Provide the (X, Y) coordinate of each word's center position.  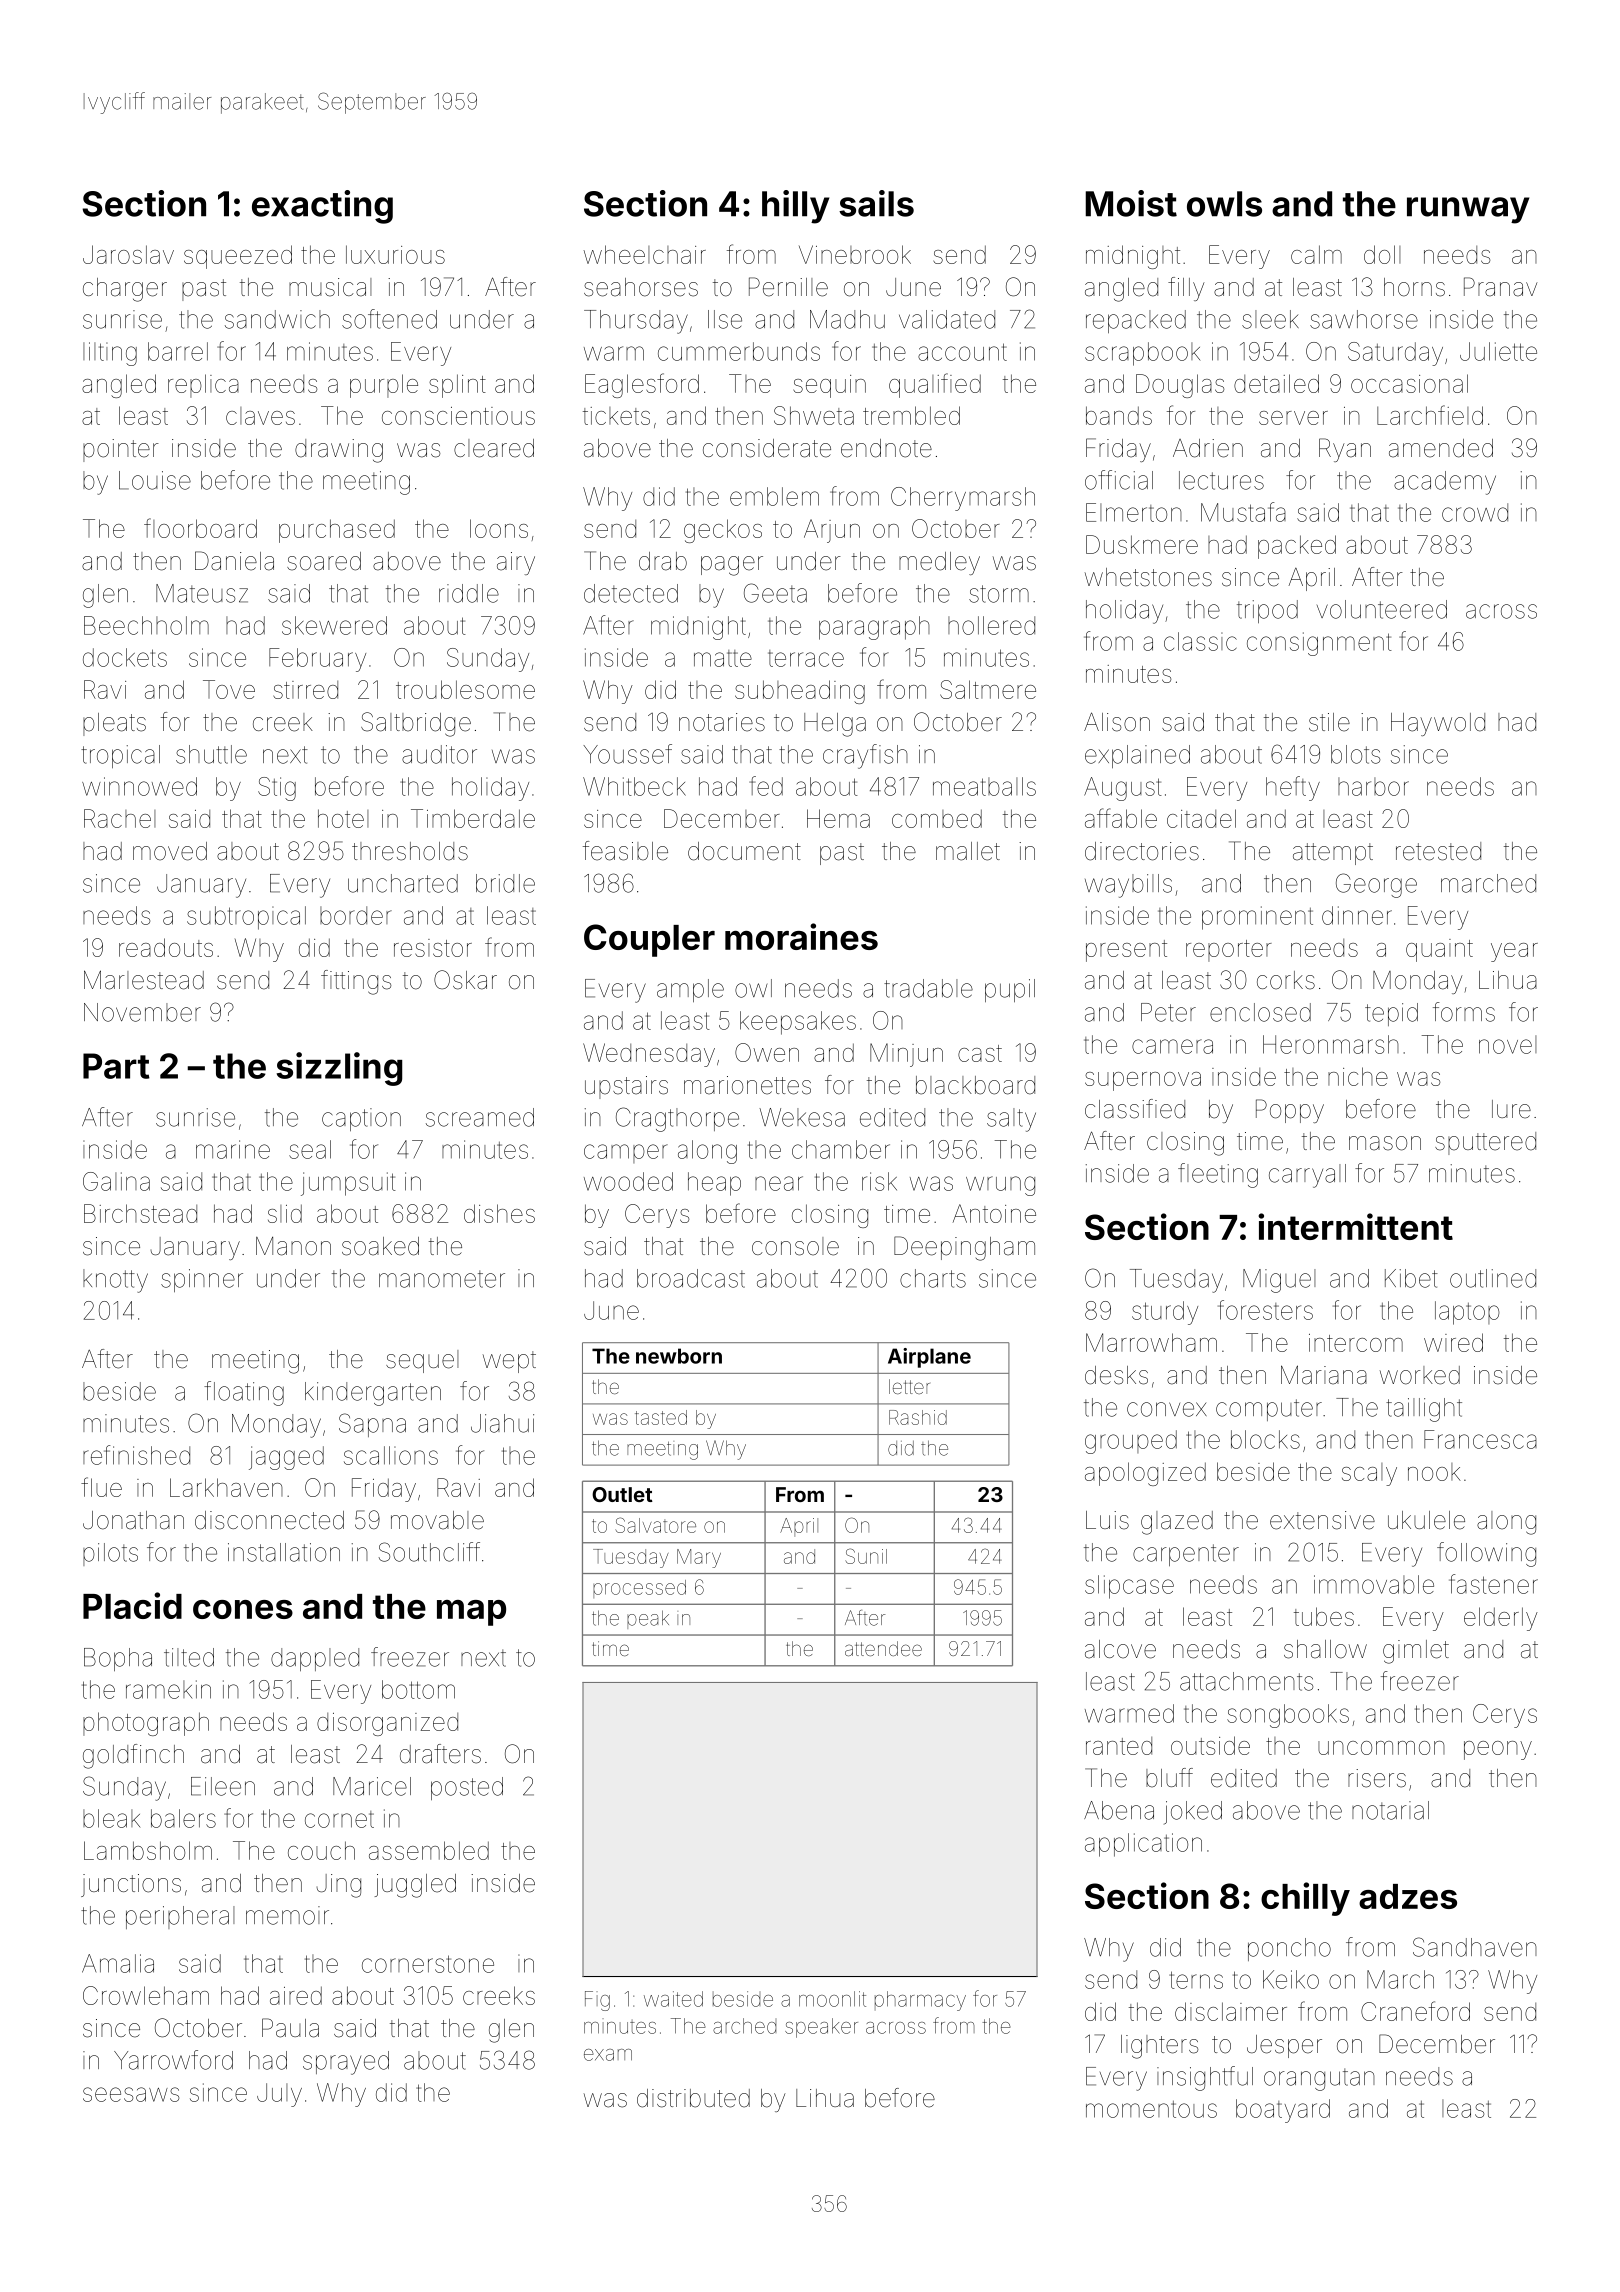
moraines (801, 936)
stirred (305, 690)
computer (1269, 1410)
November (142, 1012)
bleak (111, 1818)
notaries (722, 722)
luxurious (395, 254)
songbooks (1288, 1716)
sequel (422, 1361)
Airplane (929, 1358)
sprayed (346, 2063)
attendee (883, 1648)
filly (1186, 289)
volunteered (1382, 609)
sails (876, 203)
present (1126, 951)
